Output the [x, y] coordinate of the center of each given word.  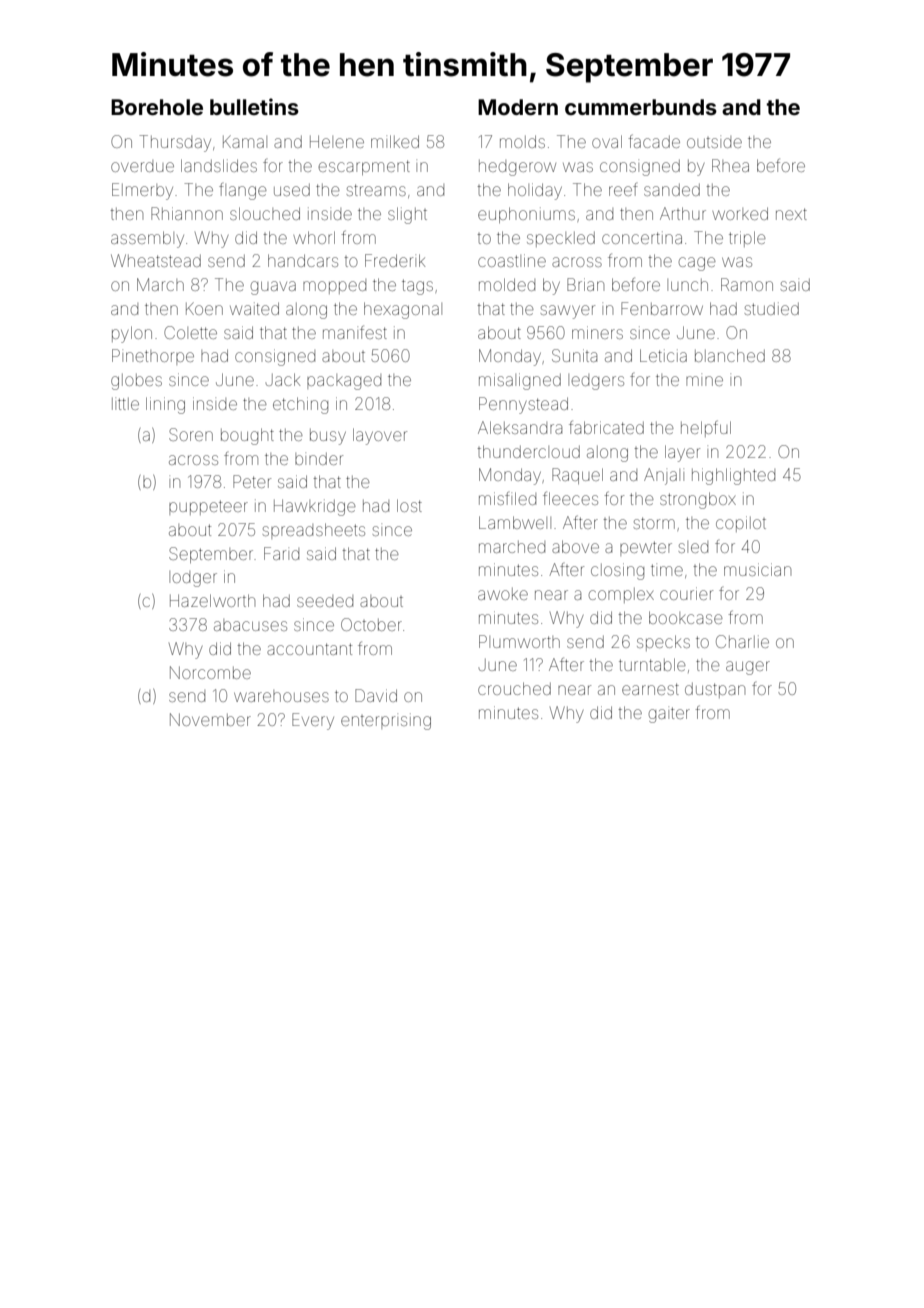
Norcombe [210, 672]
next [791, 214]
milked [395, 141]
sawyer [567, 312]
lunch [687, 285]
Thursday [175, 143]
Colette [190, 332]
